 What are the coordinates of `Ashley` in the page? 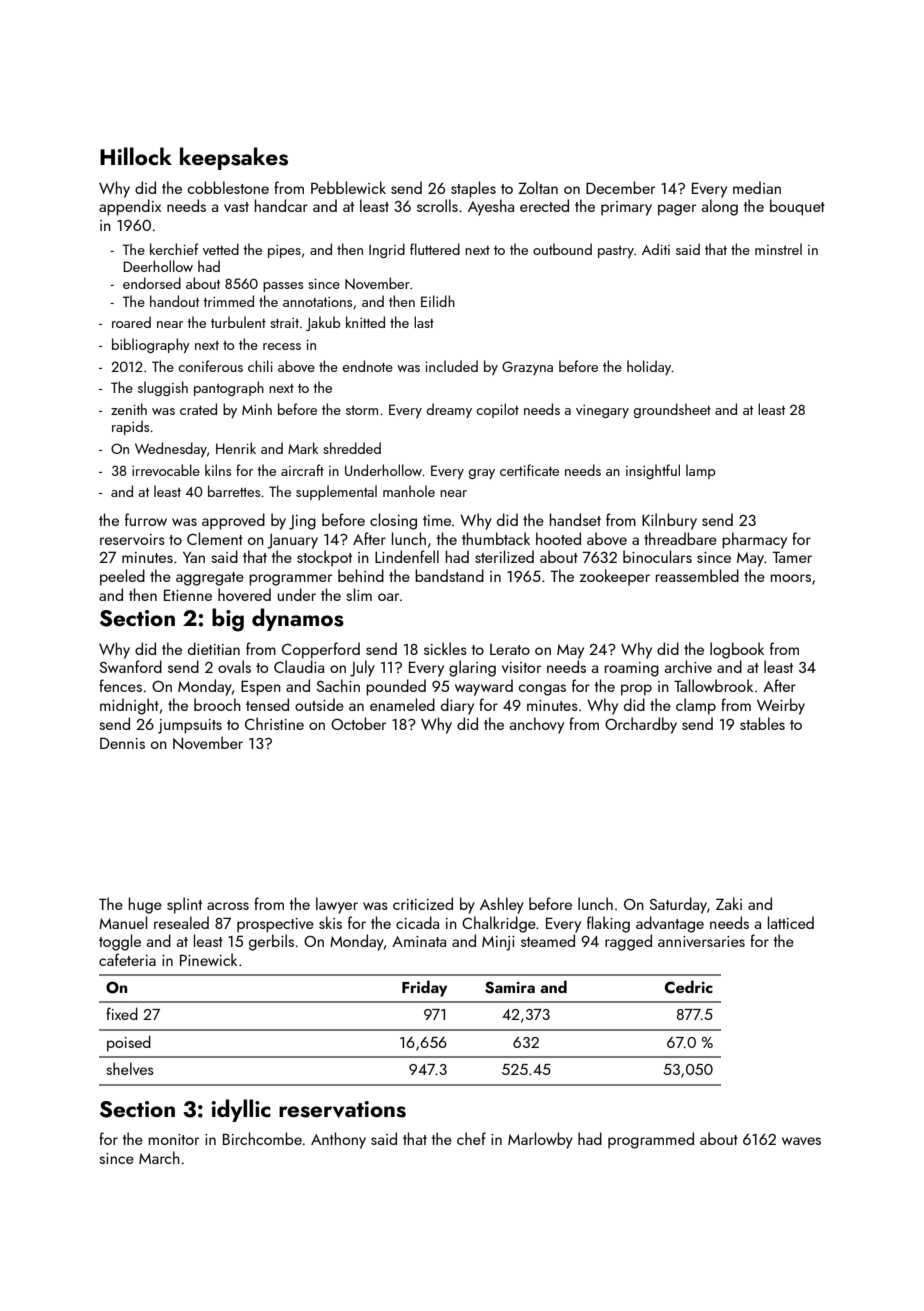 It's located at (502, 905).
